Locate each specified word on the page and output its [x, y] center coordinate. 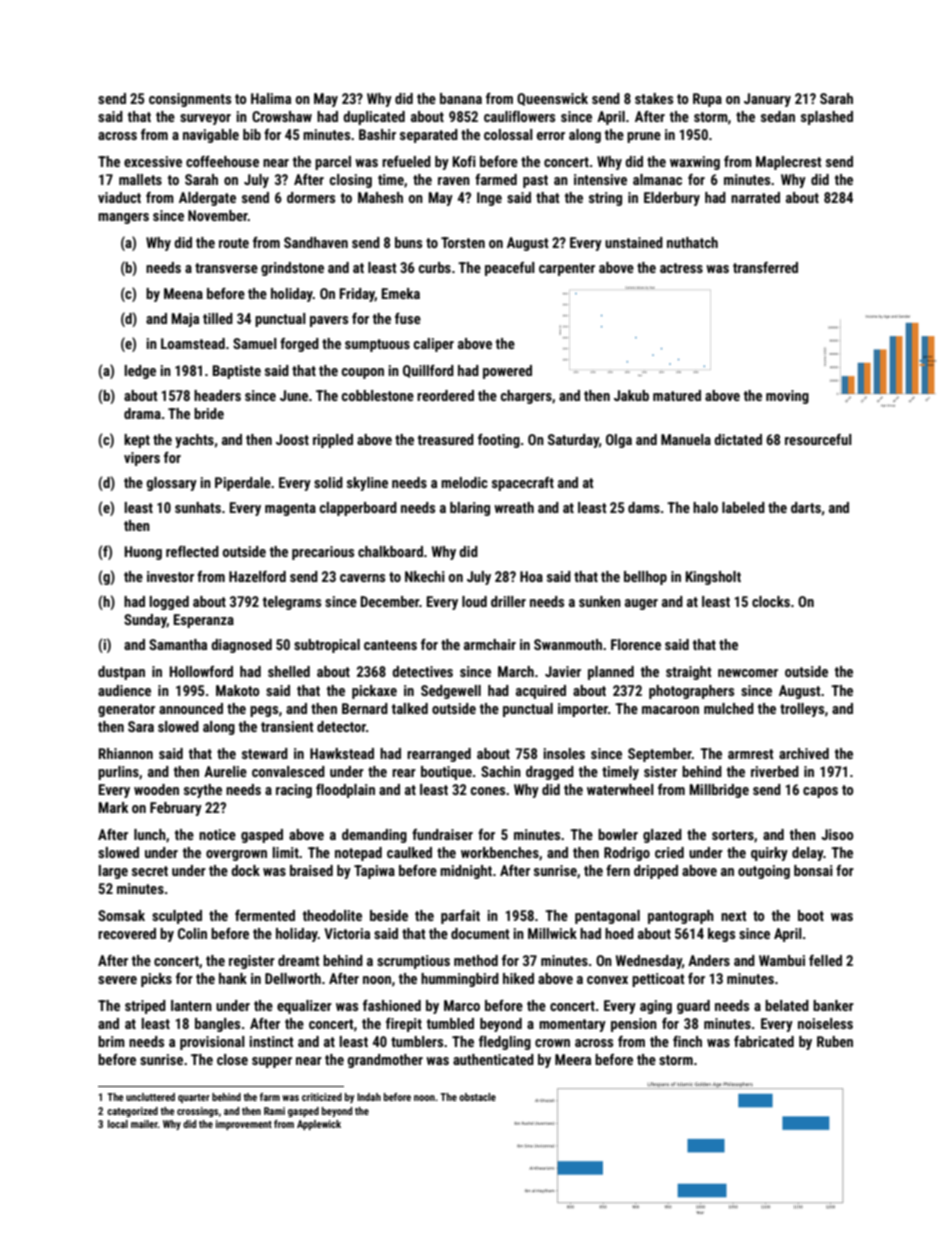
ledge [140, 372]
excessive [153, 161]
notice [217, 834]
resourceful [818, 439]
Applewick [319, 1125]
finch [687, 1041]
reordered [445, 395]
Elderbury [672, 199]
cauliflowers [519, 116]
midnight [466, 872]
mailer [144, 1124]
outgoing [764, 872]
